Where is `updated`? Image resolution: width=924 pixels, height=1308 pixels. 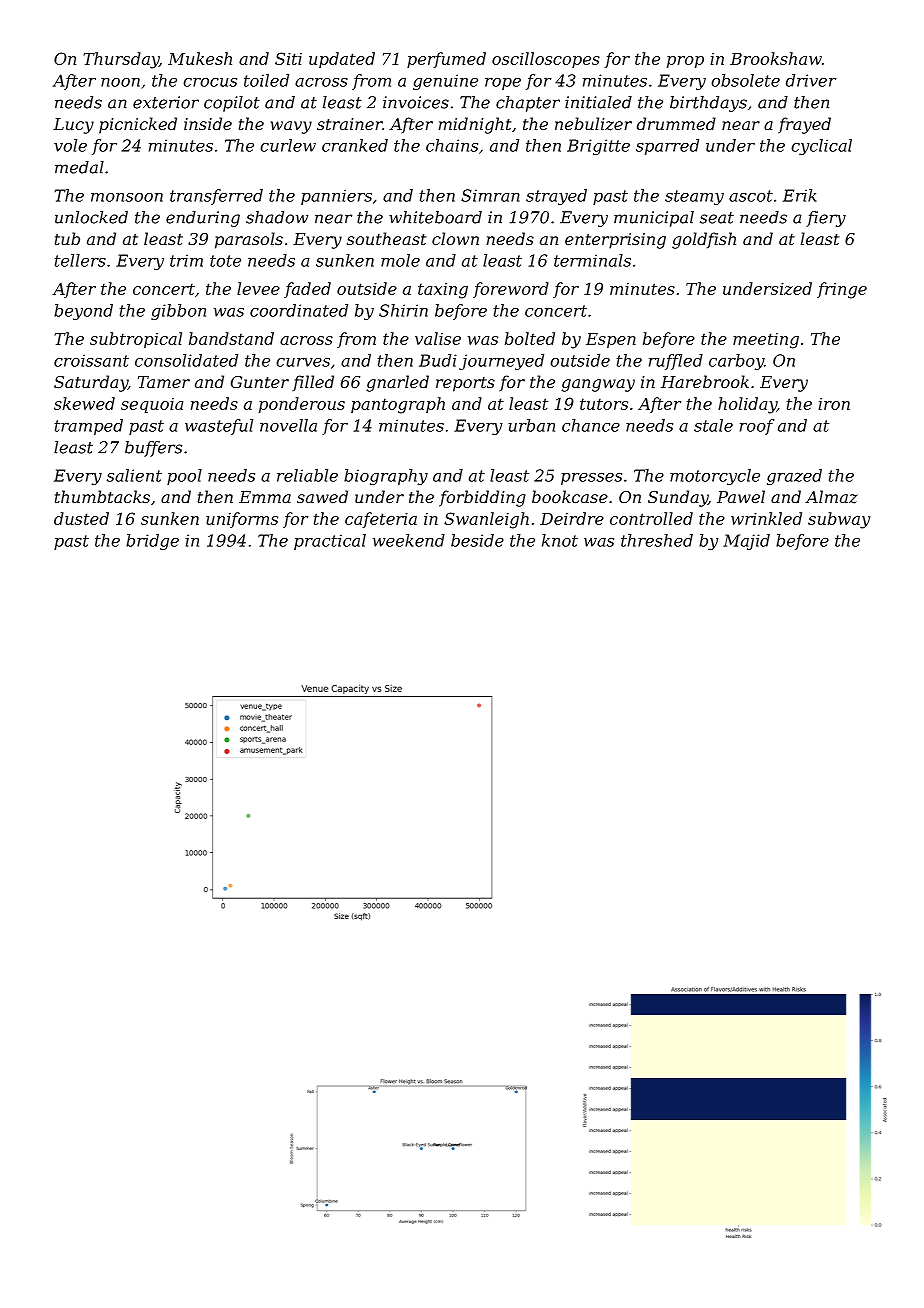
updated is located at coordinates (342, 60).
